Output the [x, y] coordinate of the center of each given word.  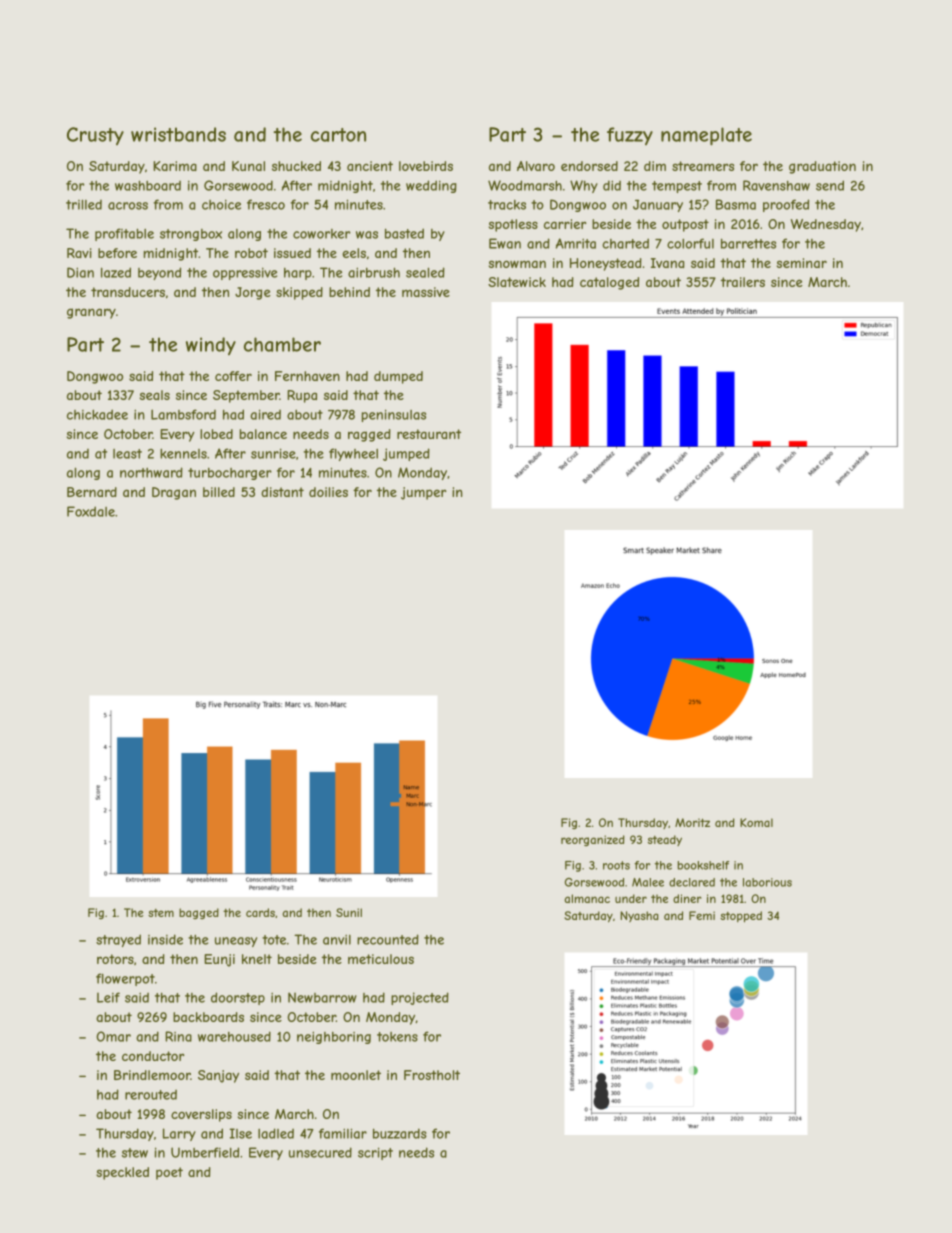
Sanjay [218, 1076]
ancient [370, 166]
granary [91, 313]
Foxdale [91, 511]
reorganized [593, 840]
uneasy [236, 942]
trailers [743, 282]
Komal [756, 822]
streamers [703, 166]
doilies [328, 492]
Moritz [692, 822]
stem [161, 913]
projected [420, 998]
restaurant [429, 434]
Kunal [248, 166]
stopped [741, 917]
